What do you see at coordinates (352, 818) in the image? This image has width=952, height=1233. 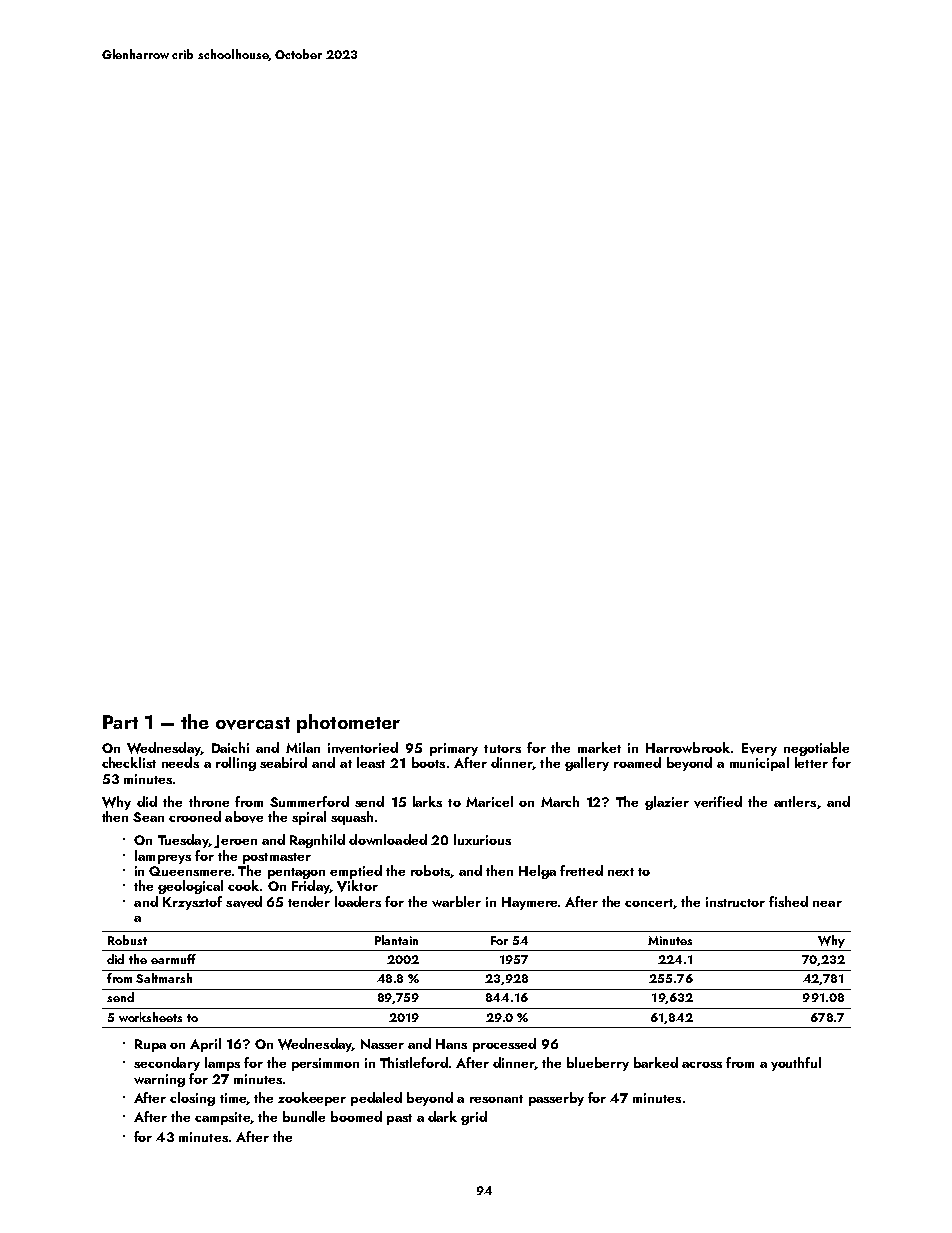 I see `squash` at bounding box center [352, 818].
